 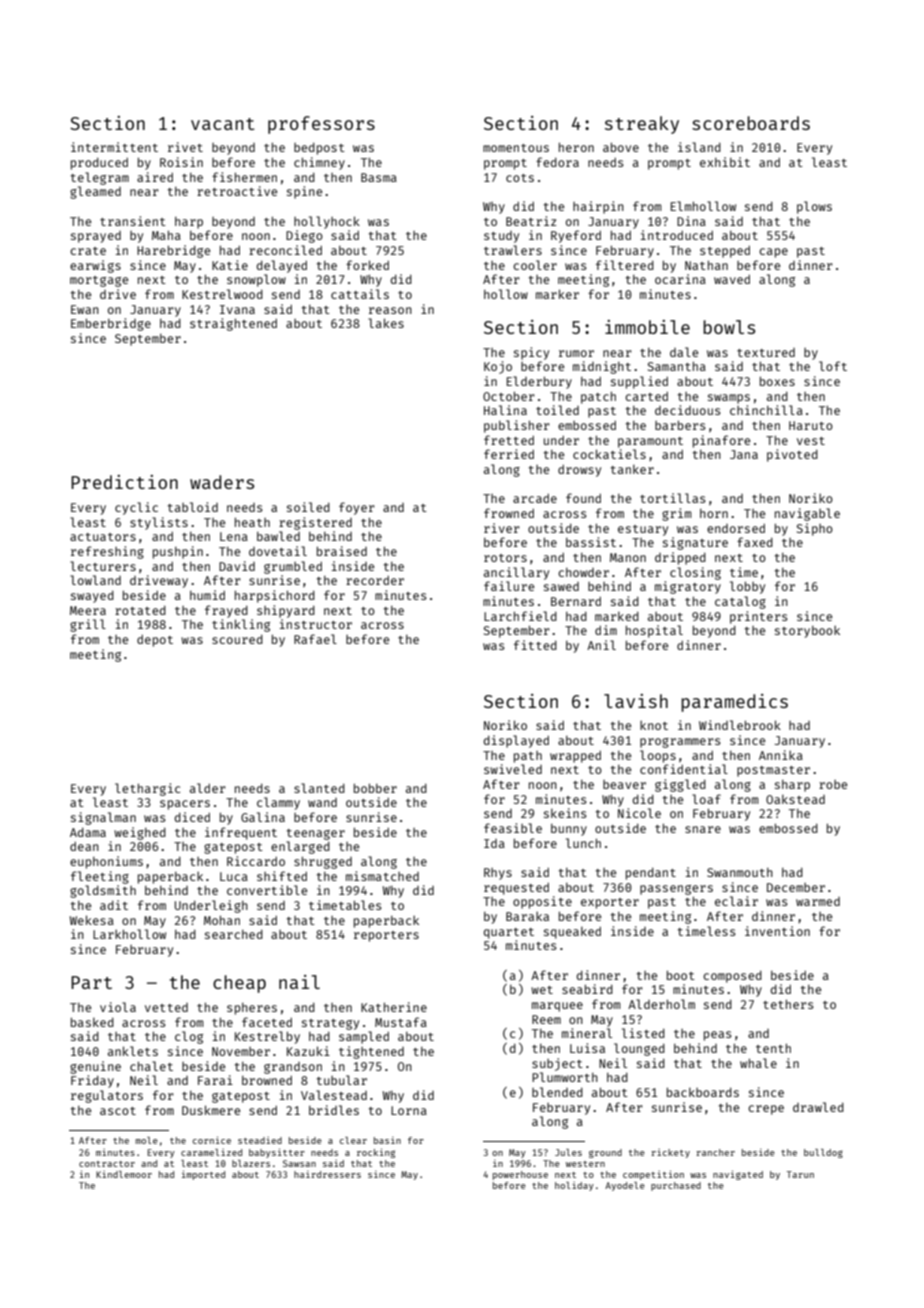 What do you see at coordinates (628, 557) in the document?
I see `Manon` at bounding box center [628, 557].
